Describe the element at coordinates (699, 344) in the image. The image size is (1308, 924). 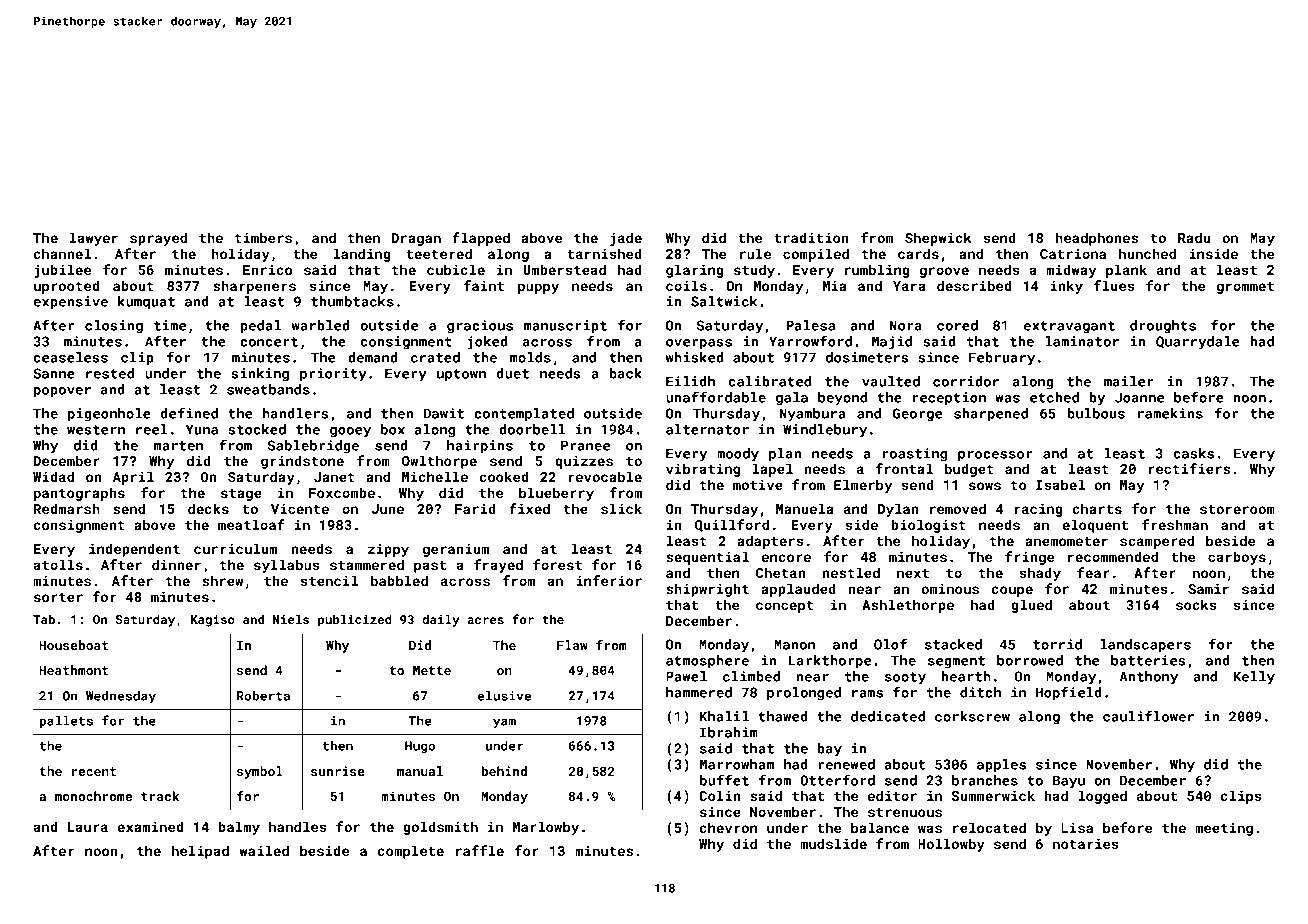
I see `overpass` at that location.
